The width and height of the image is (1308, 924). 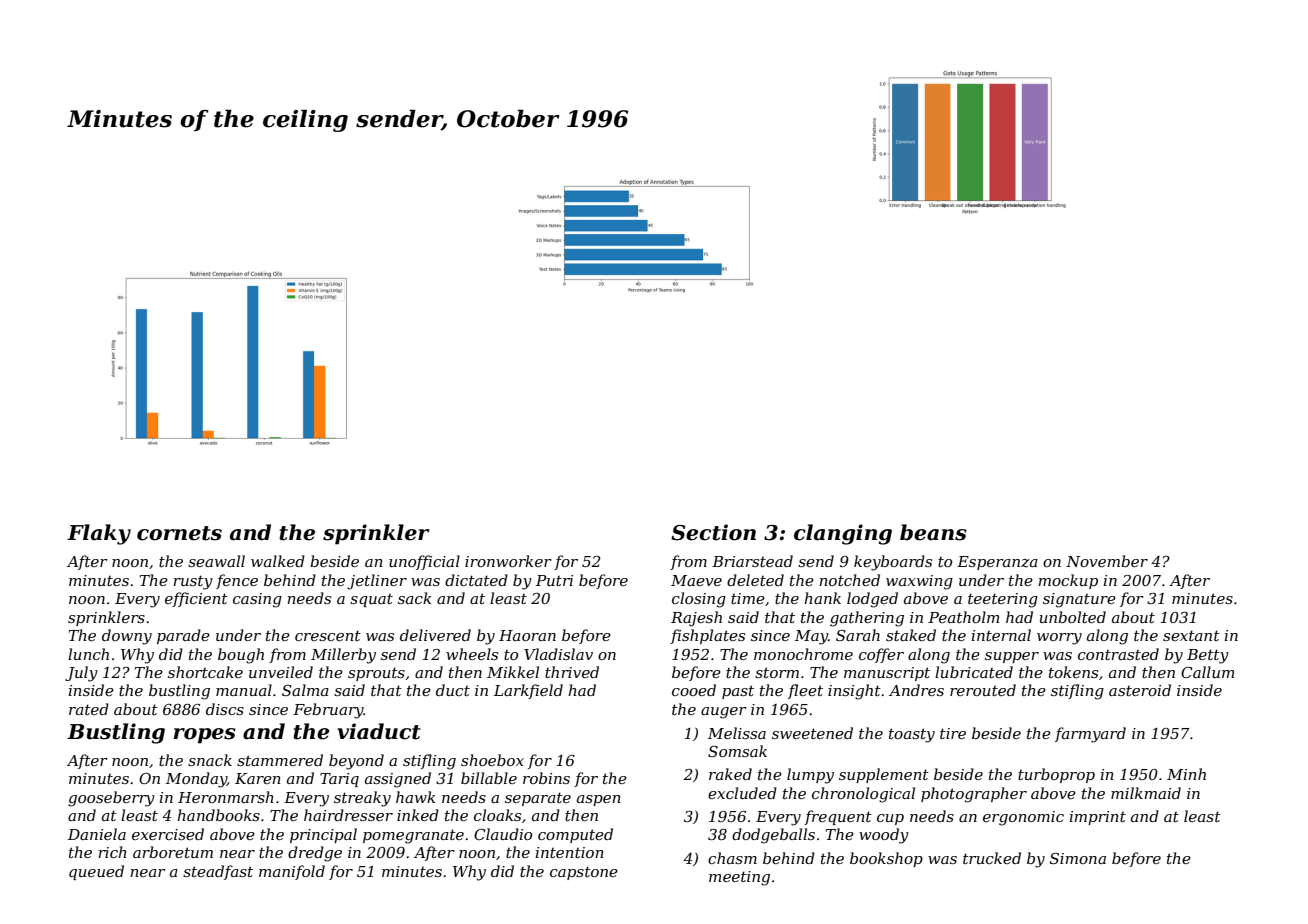 What do you see at coordinates (179, 533) in the image?
I see `cornets` at bounding box center [179, 533].
